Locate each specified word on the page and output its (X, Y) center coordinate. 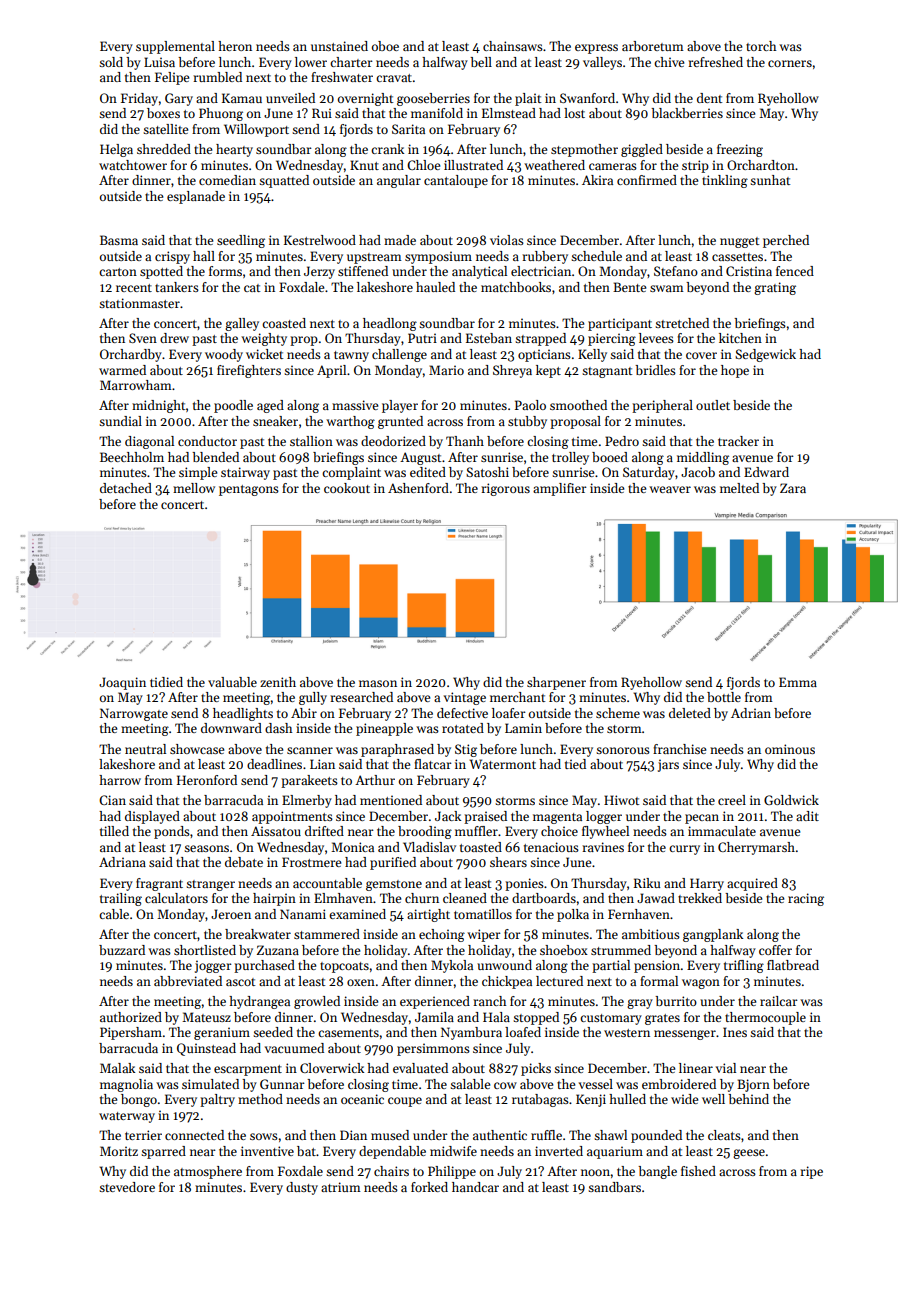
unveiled (290, 98)
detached (126, 488)
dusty (302, 1188)
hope (735, 371)
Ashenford (418, 488)
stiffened (363, 271)
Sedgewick (765, 355)
